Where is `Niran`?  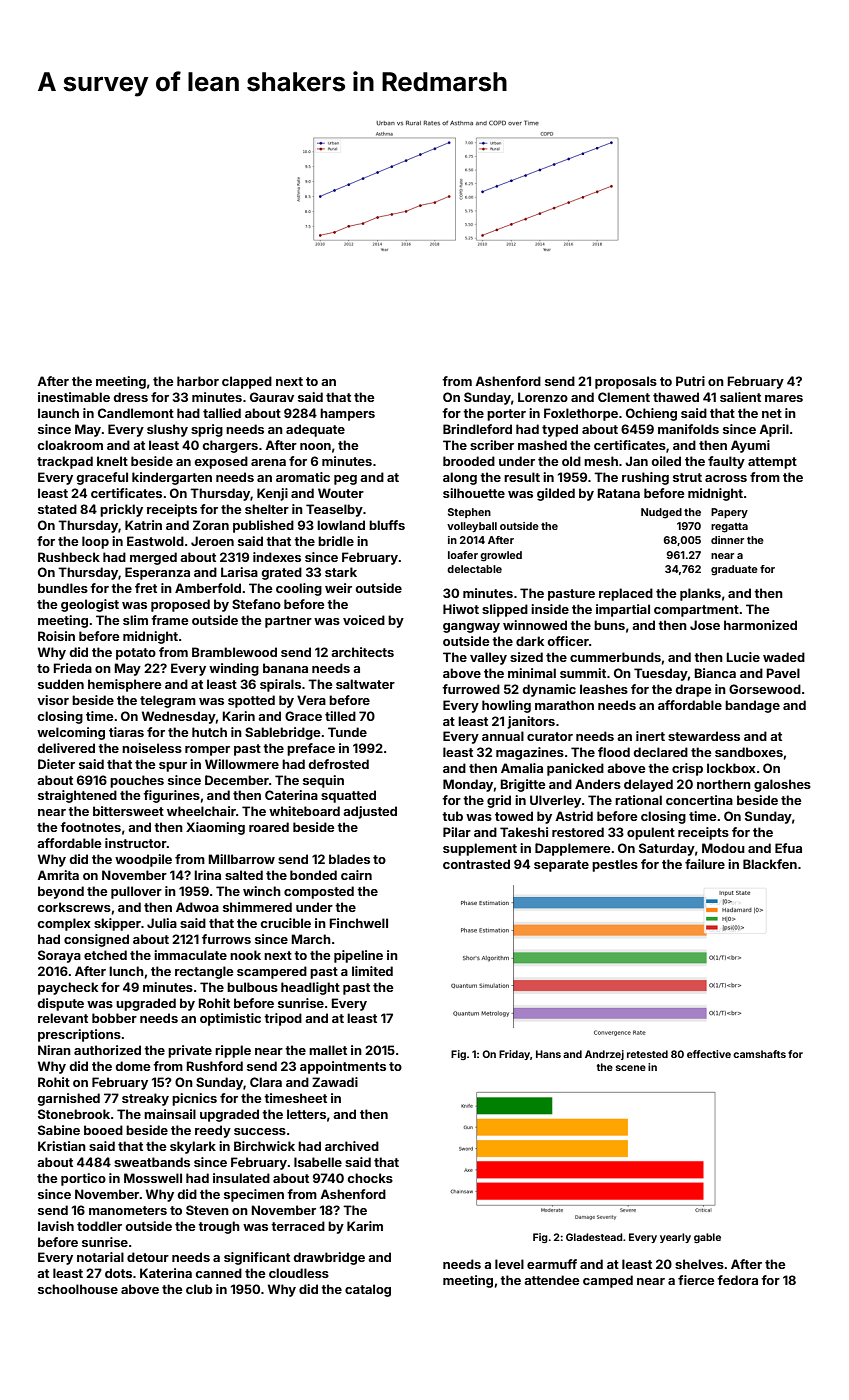 Niran is located at coordinates (54, 1050).
